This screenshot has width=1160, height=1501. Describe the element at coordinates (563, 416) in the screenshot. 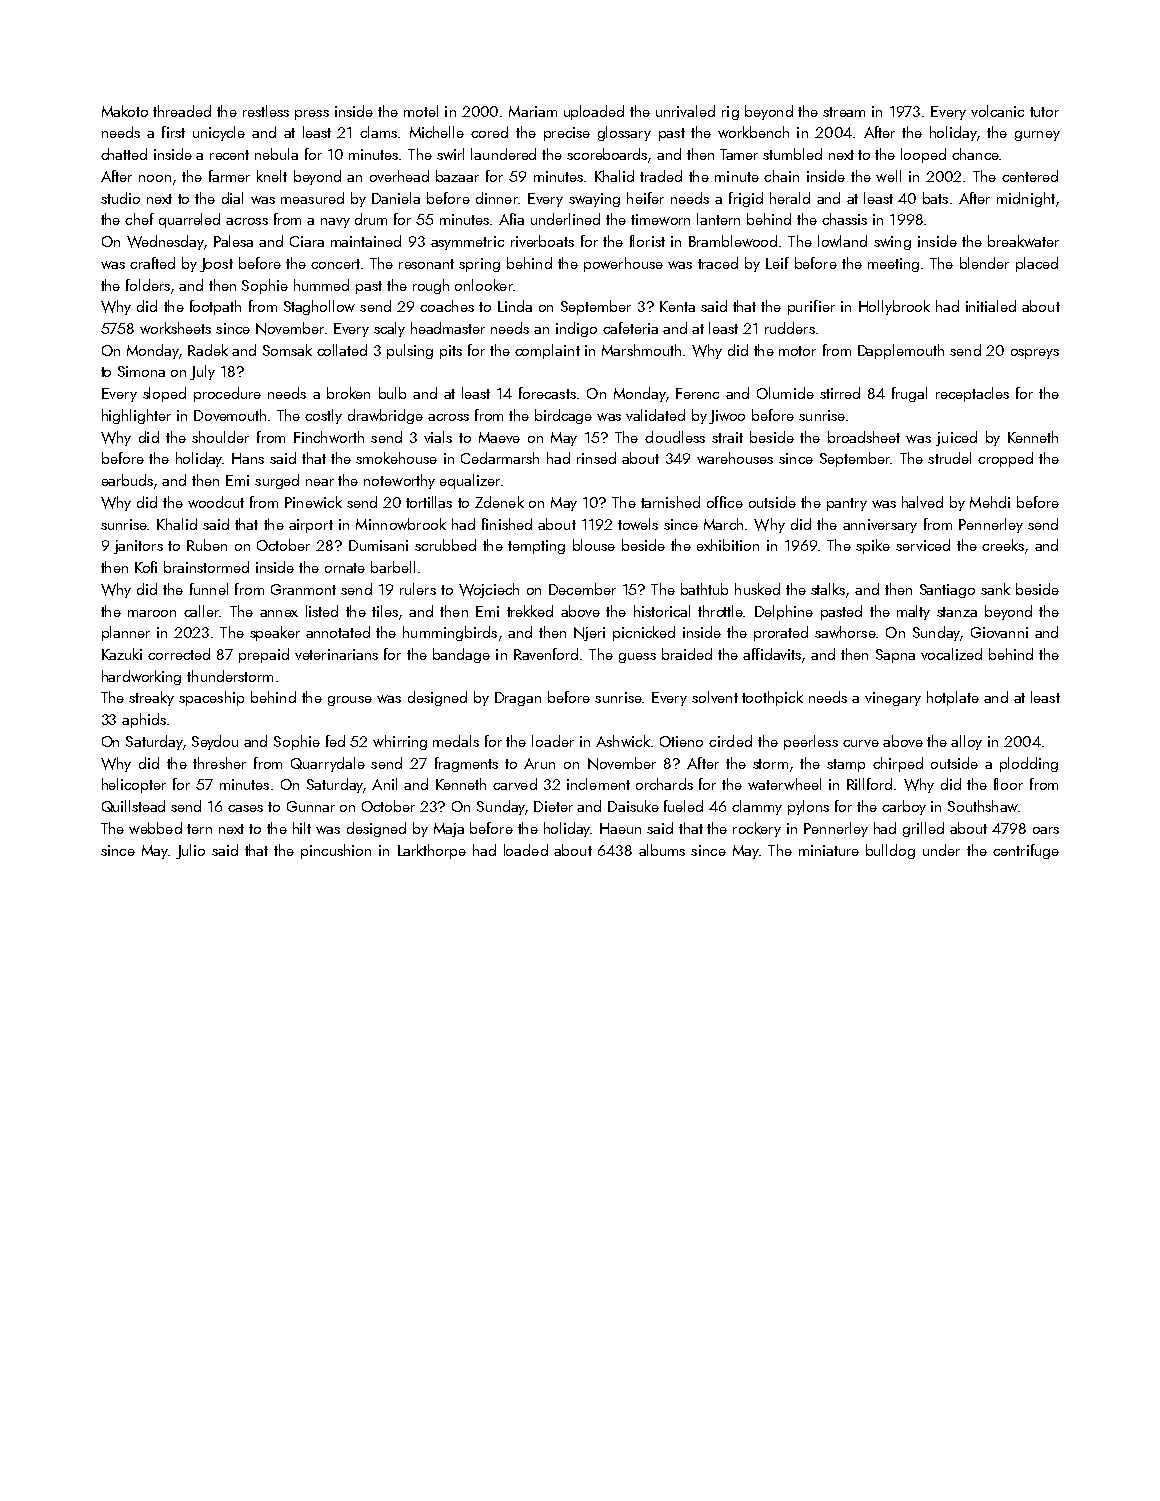

I see `birdcage` at that location.
